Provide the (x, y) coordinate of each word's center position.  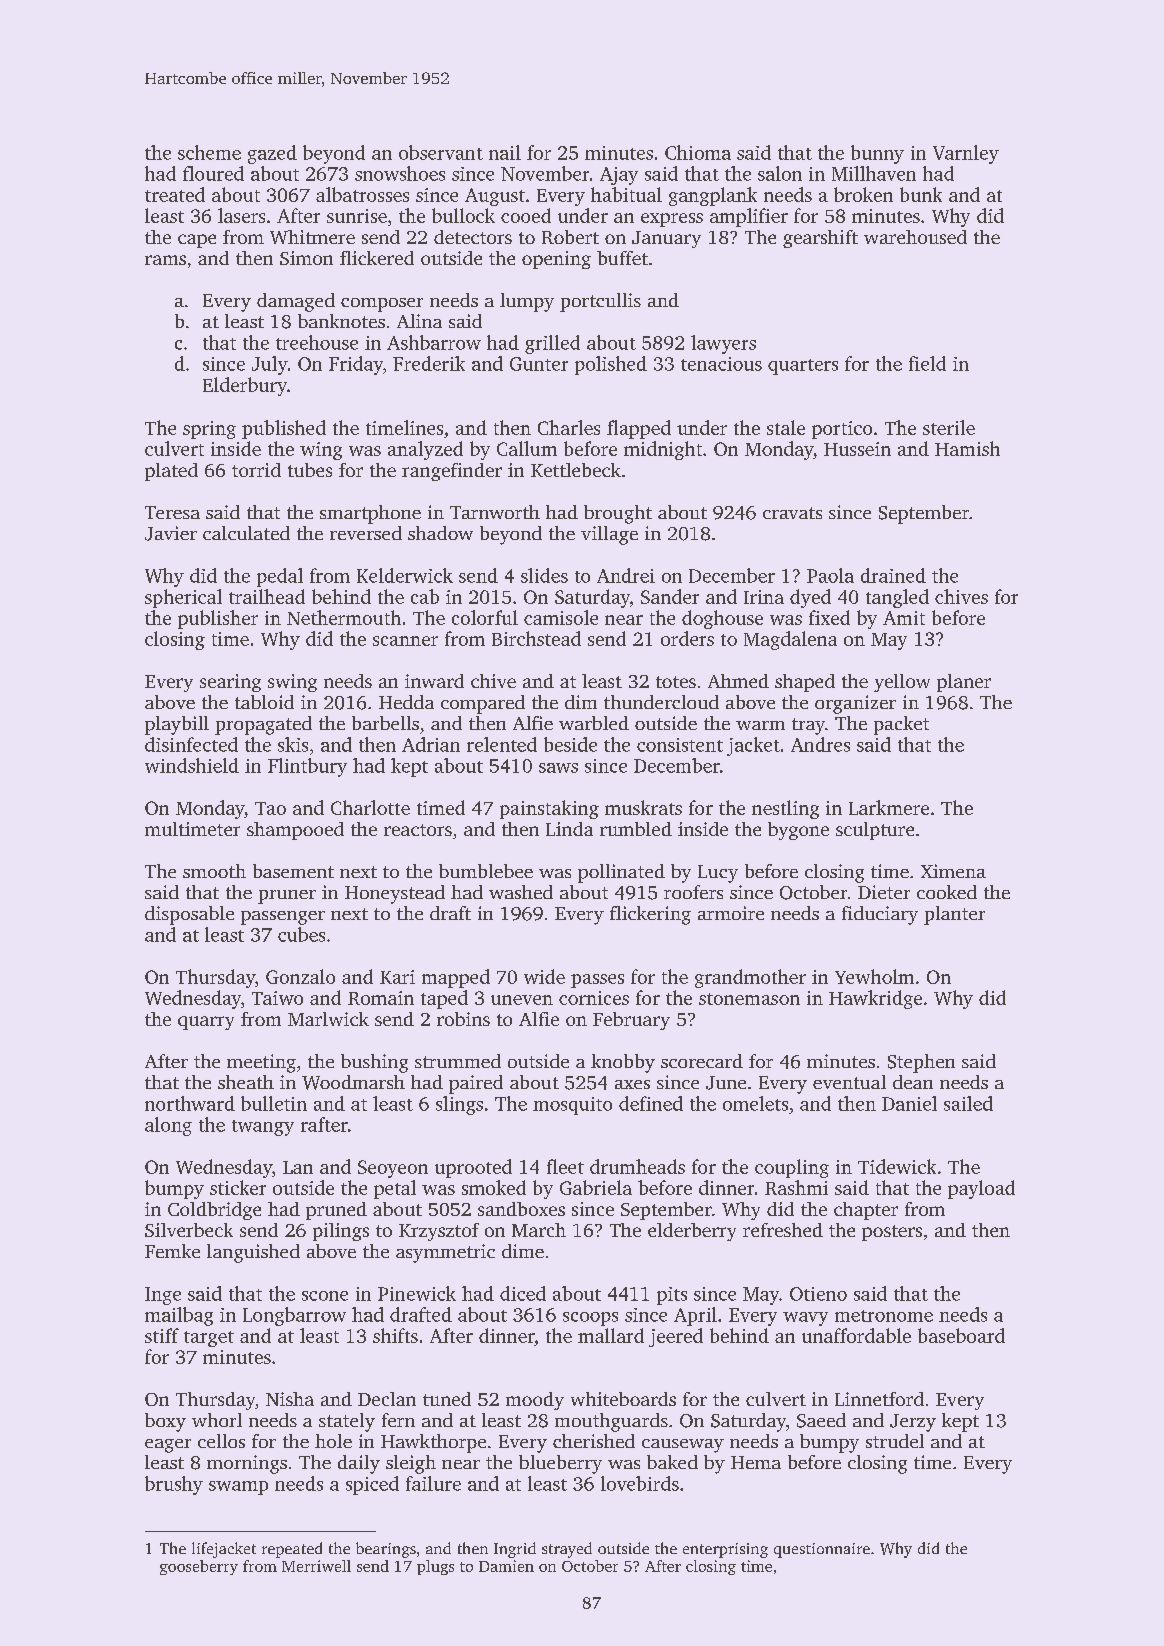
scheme (209, 152)
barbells (385, 723)
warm (760, 725)
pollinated (621, 873)
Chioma (698, 152)
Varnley (966, 154)
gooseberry (199, 1567)
